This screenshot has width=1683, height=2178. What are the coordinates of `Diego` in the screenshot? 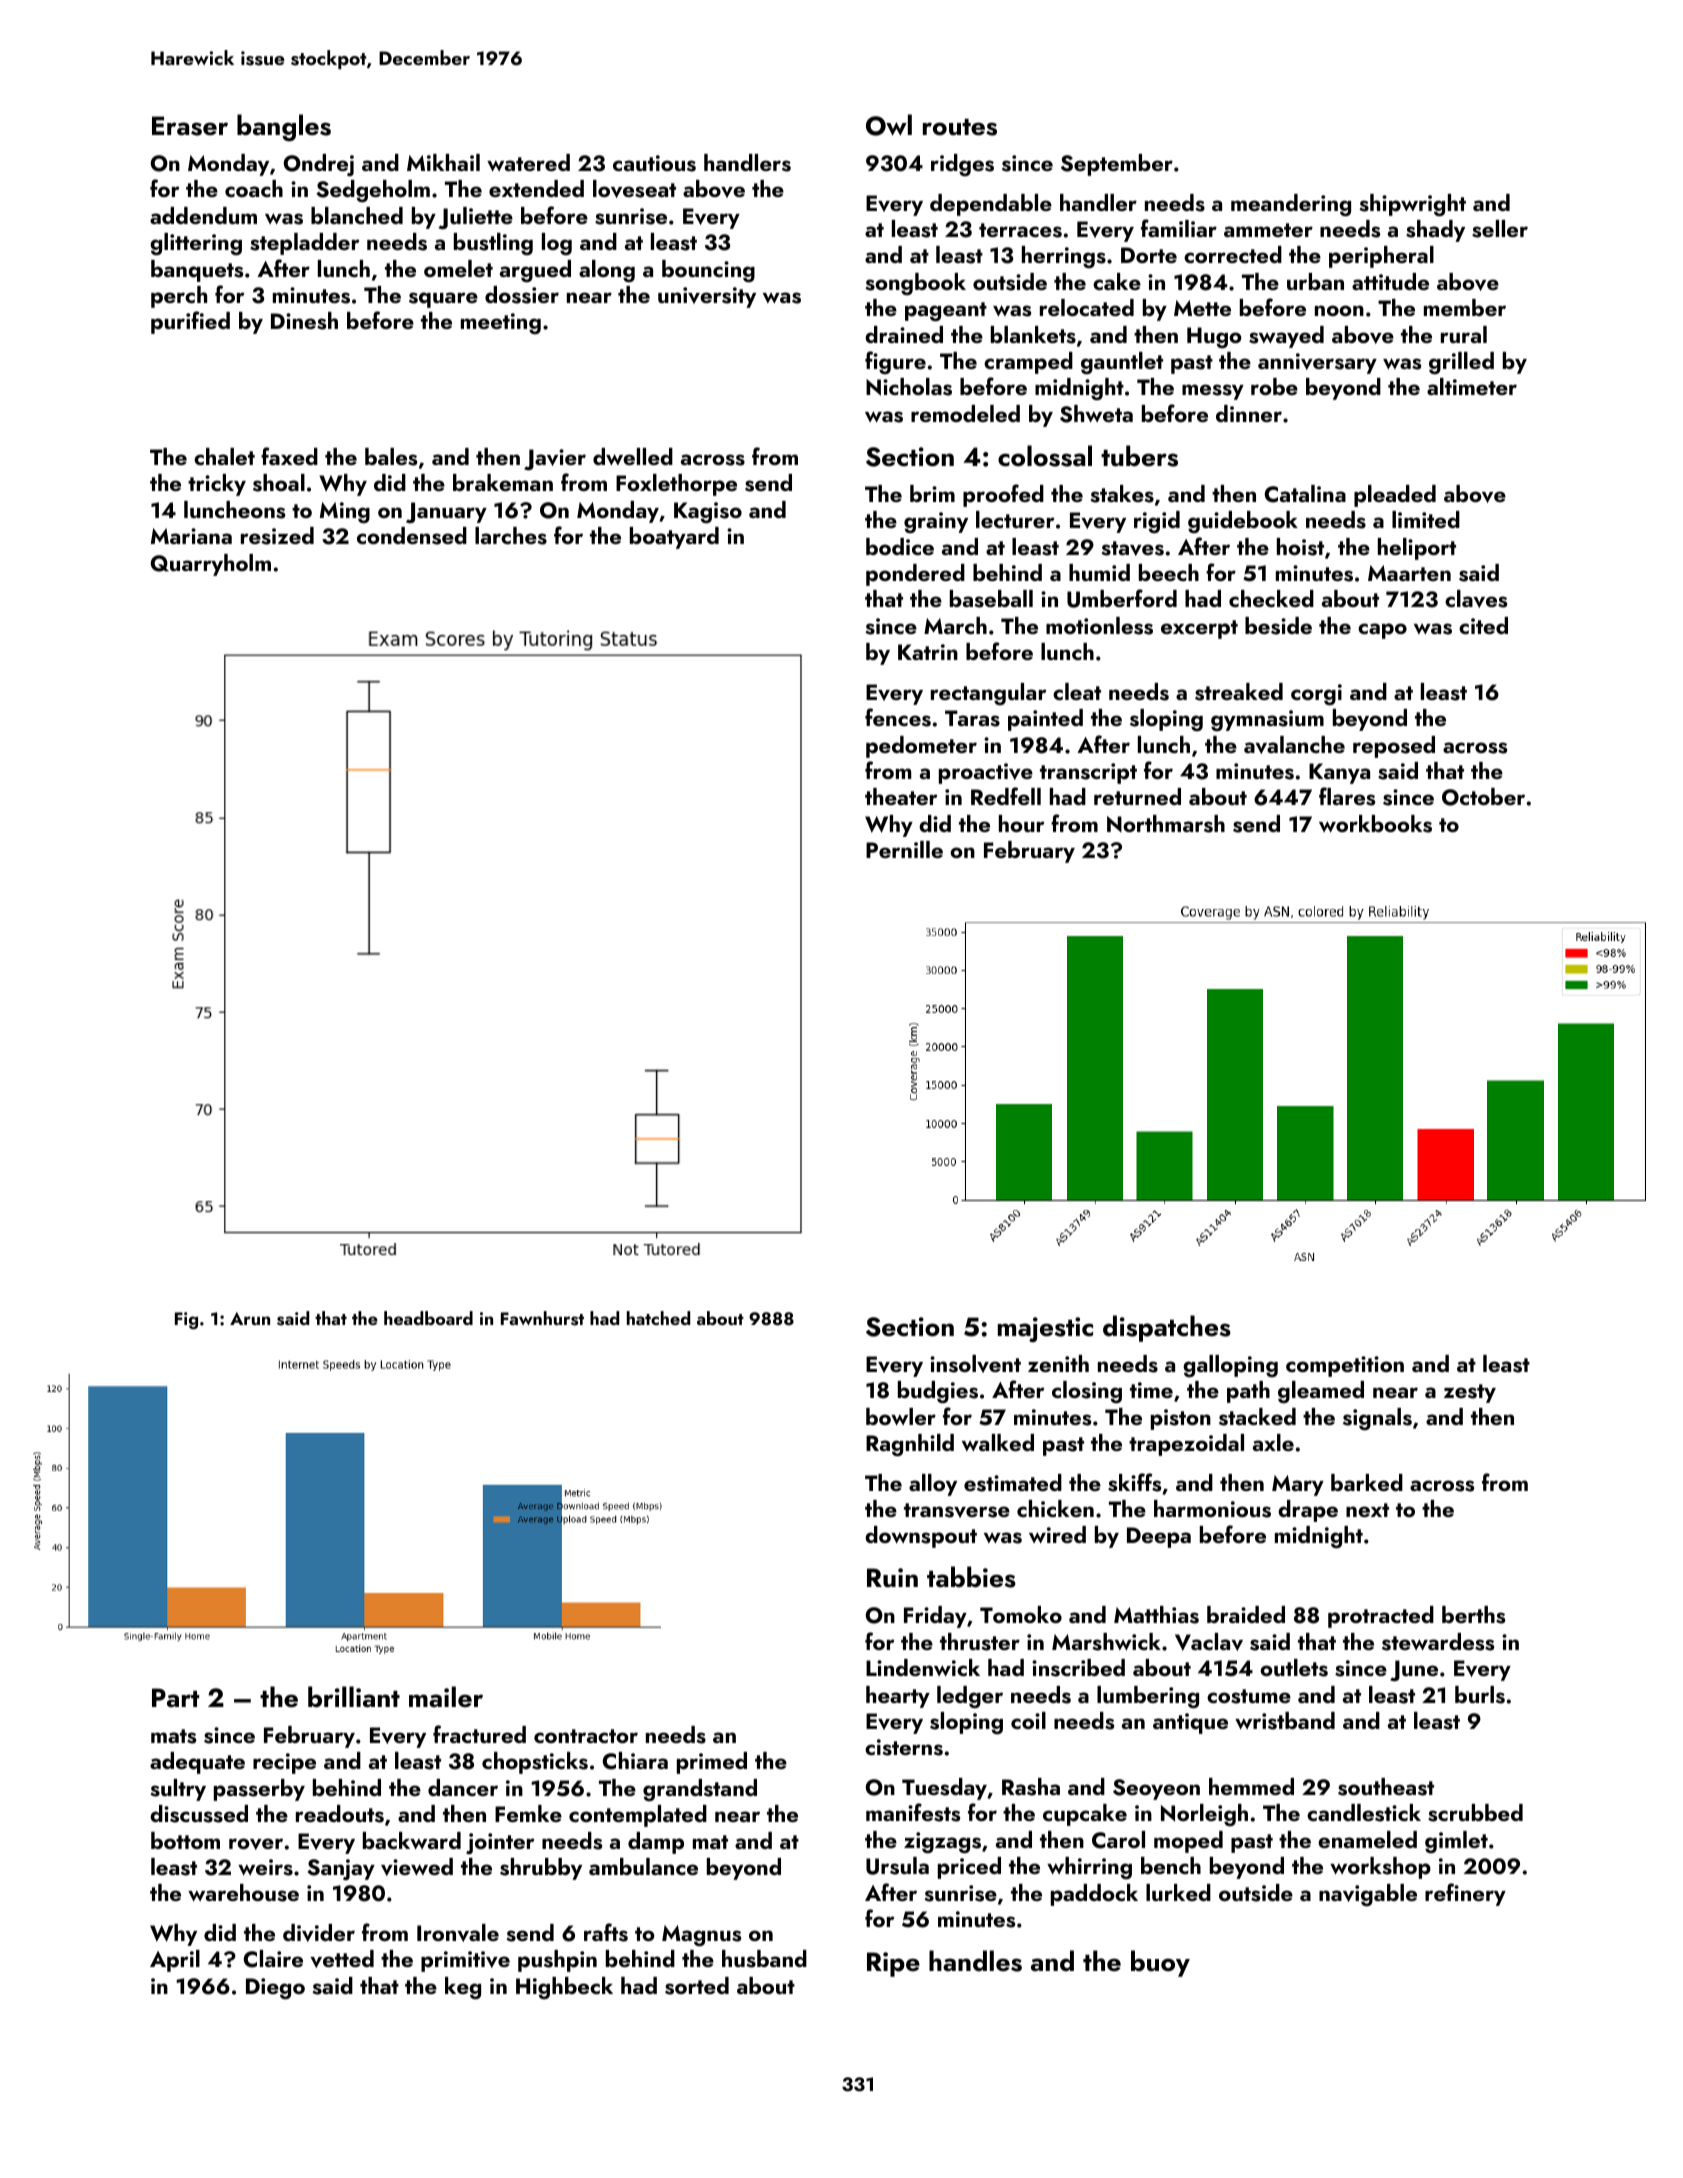 It's located at (275, 1989).
